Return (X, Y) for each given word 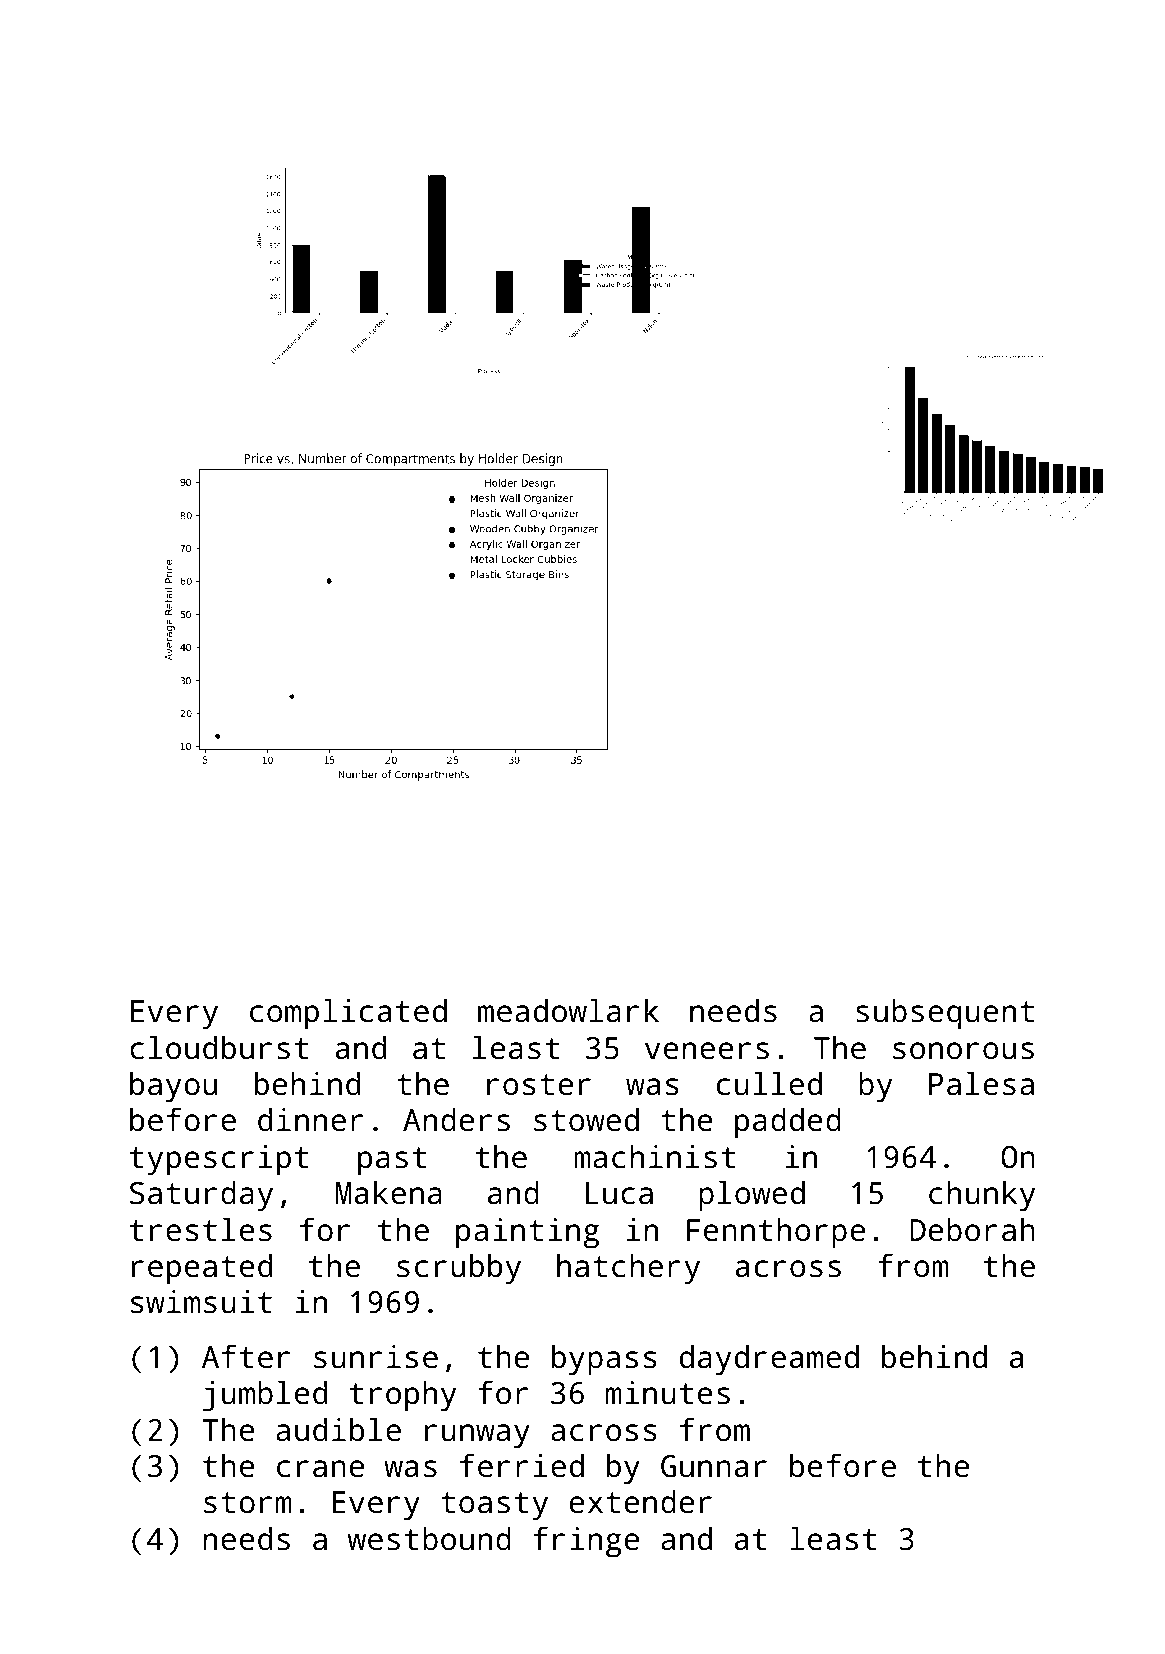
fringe (586, 1542)
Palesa (981, 1084)
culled (769, 1084)
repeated (202, 1269)
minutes (668, 1393)
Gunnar (714, 1466)
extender (641, 1502)
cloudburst (219, 1048)
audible (338, 1430)
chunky (982, 1196)
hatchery (628, 1269)
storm (248, 1503)
